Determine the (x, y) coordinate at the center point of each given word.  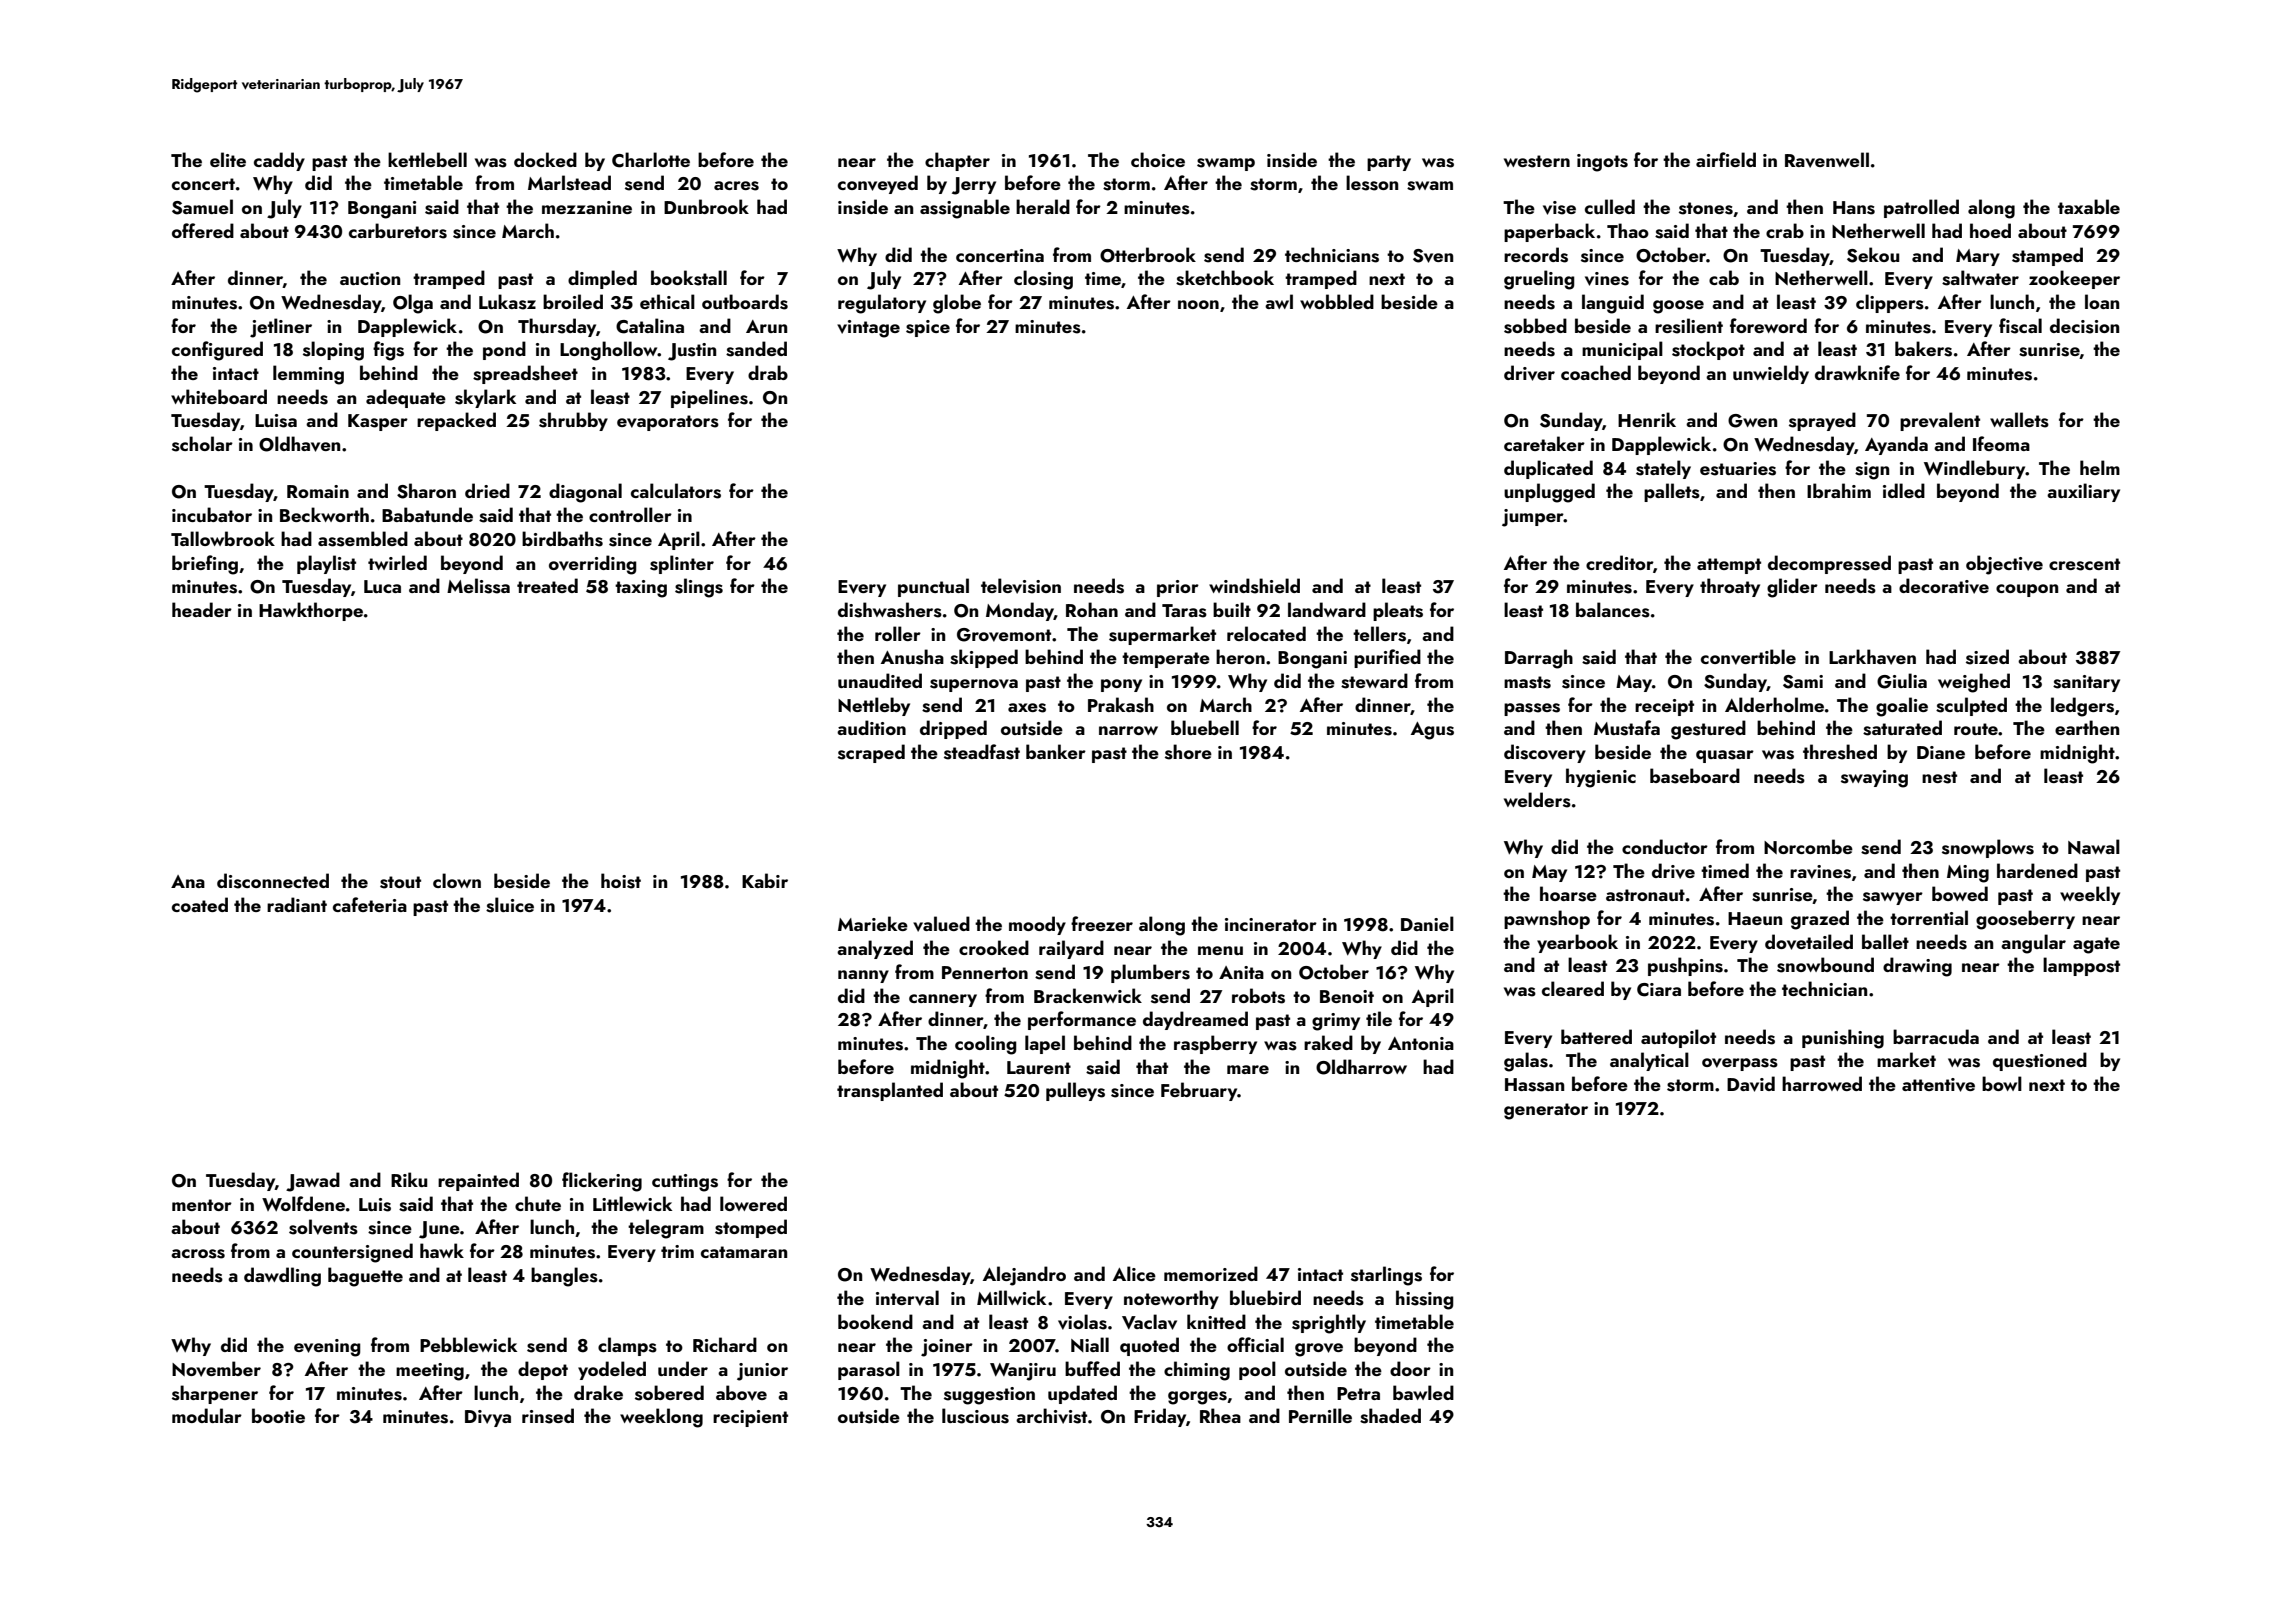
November (216, 1369)
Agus (1432, 731)
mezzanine (587, 207)
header (202, 609)
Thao (1628, 230)
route (1976, 729)
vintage (868, 329)
